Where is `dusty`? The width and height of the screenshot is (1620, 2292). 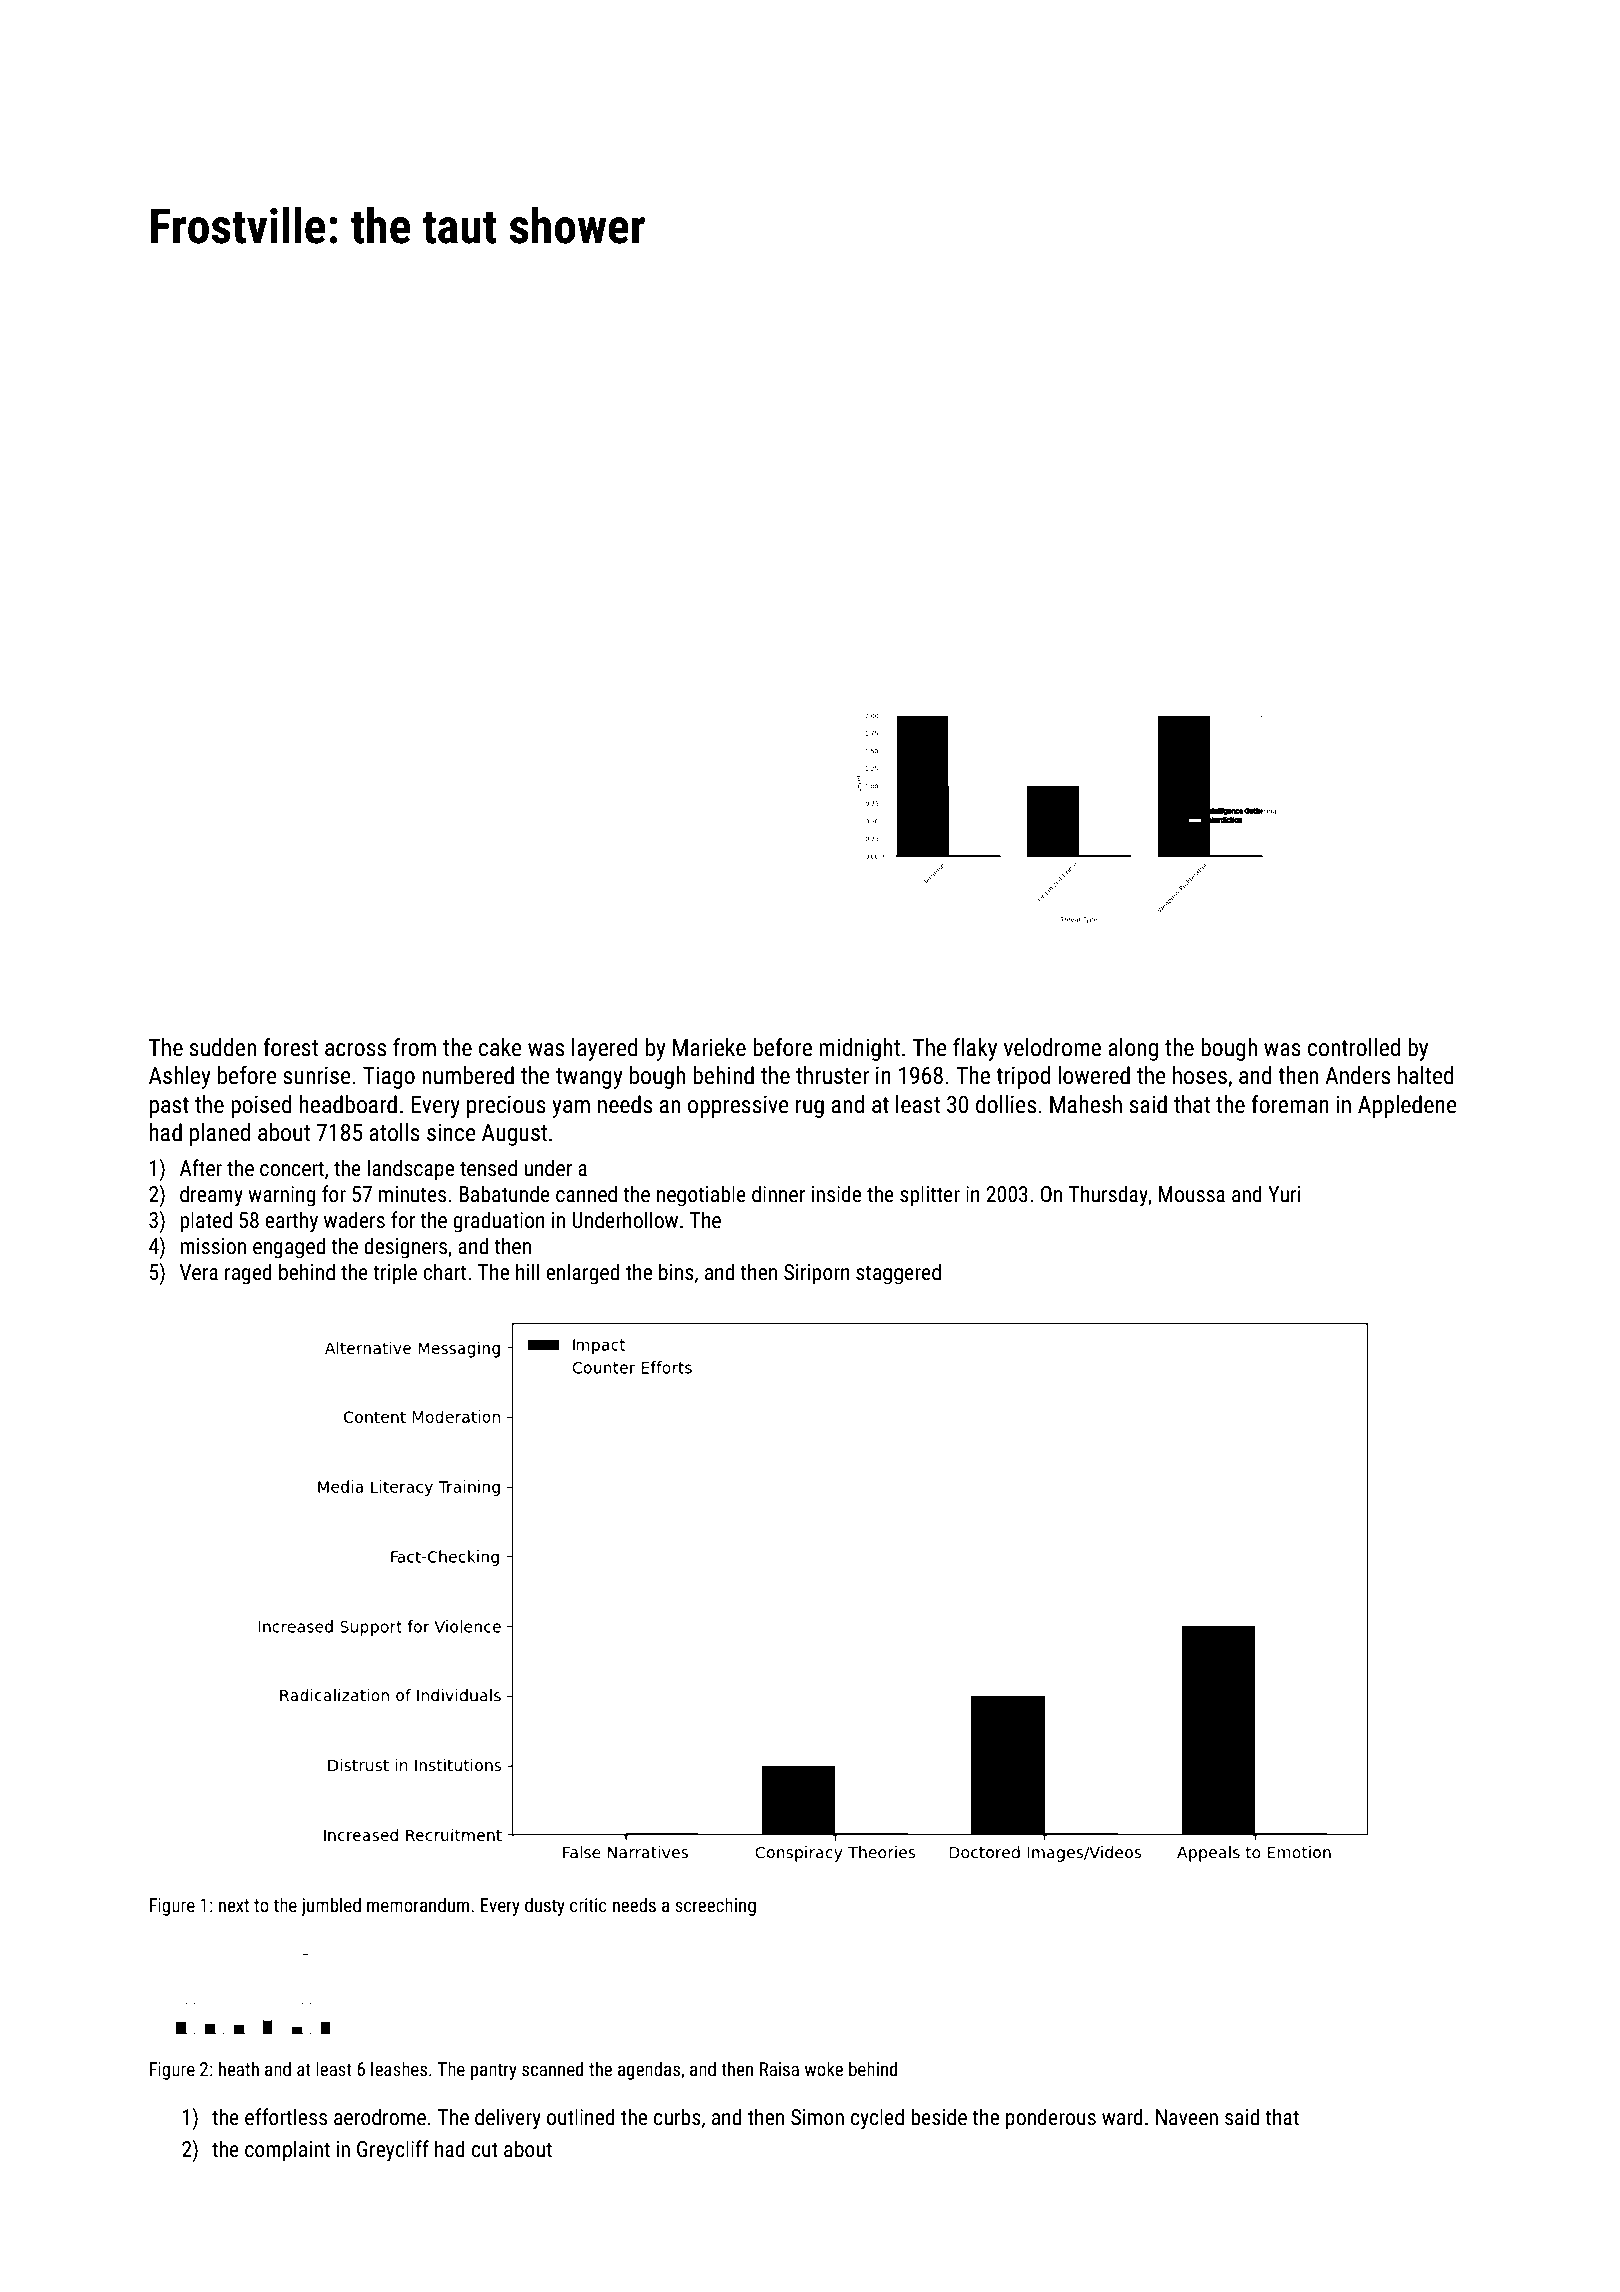
dusty is located at coordinates (545, 1906).
